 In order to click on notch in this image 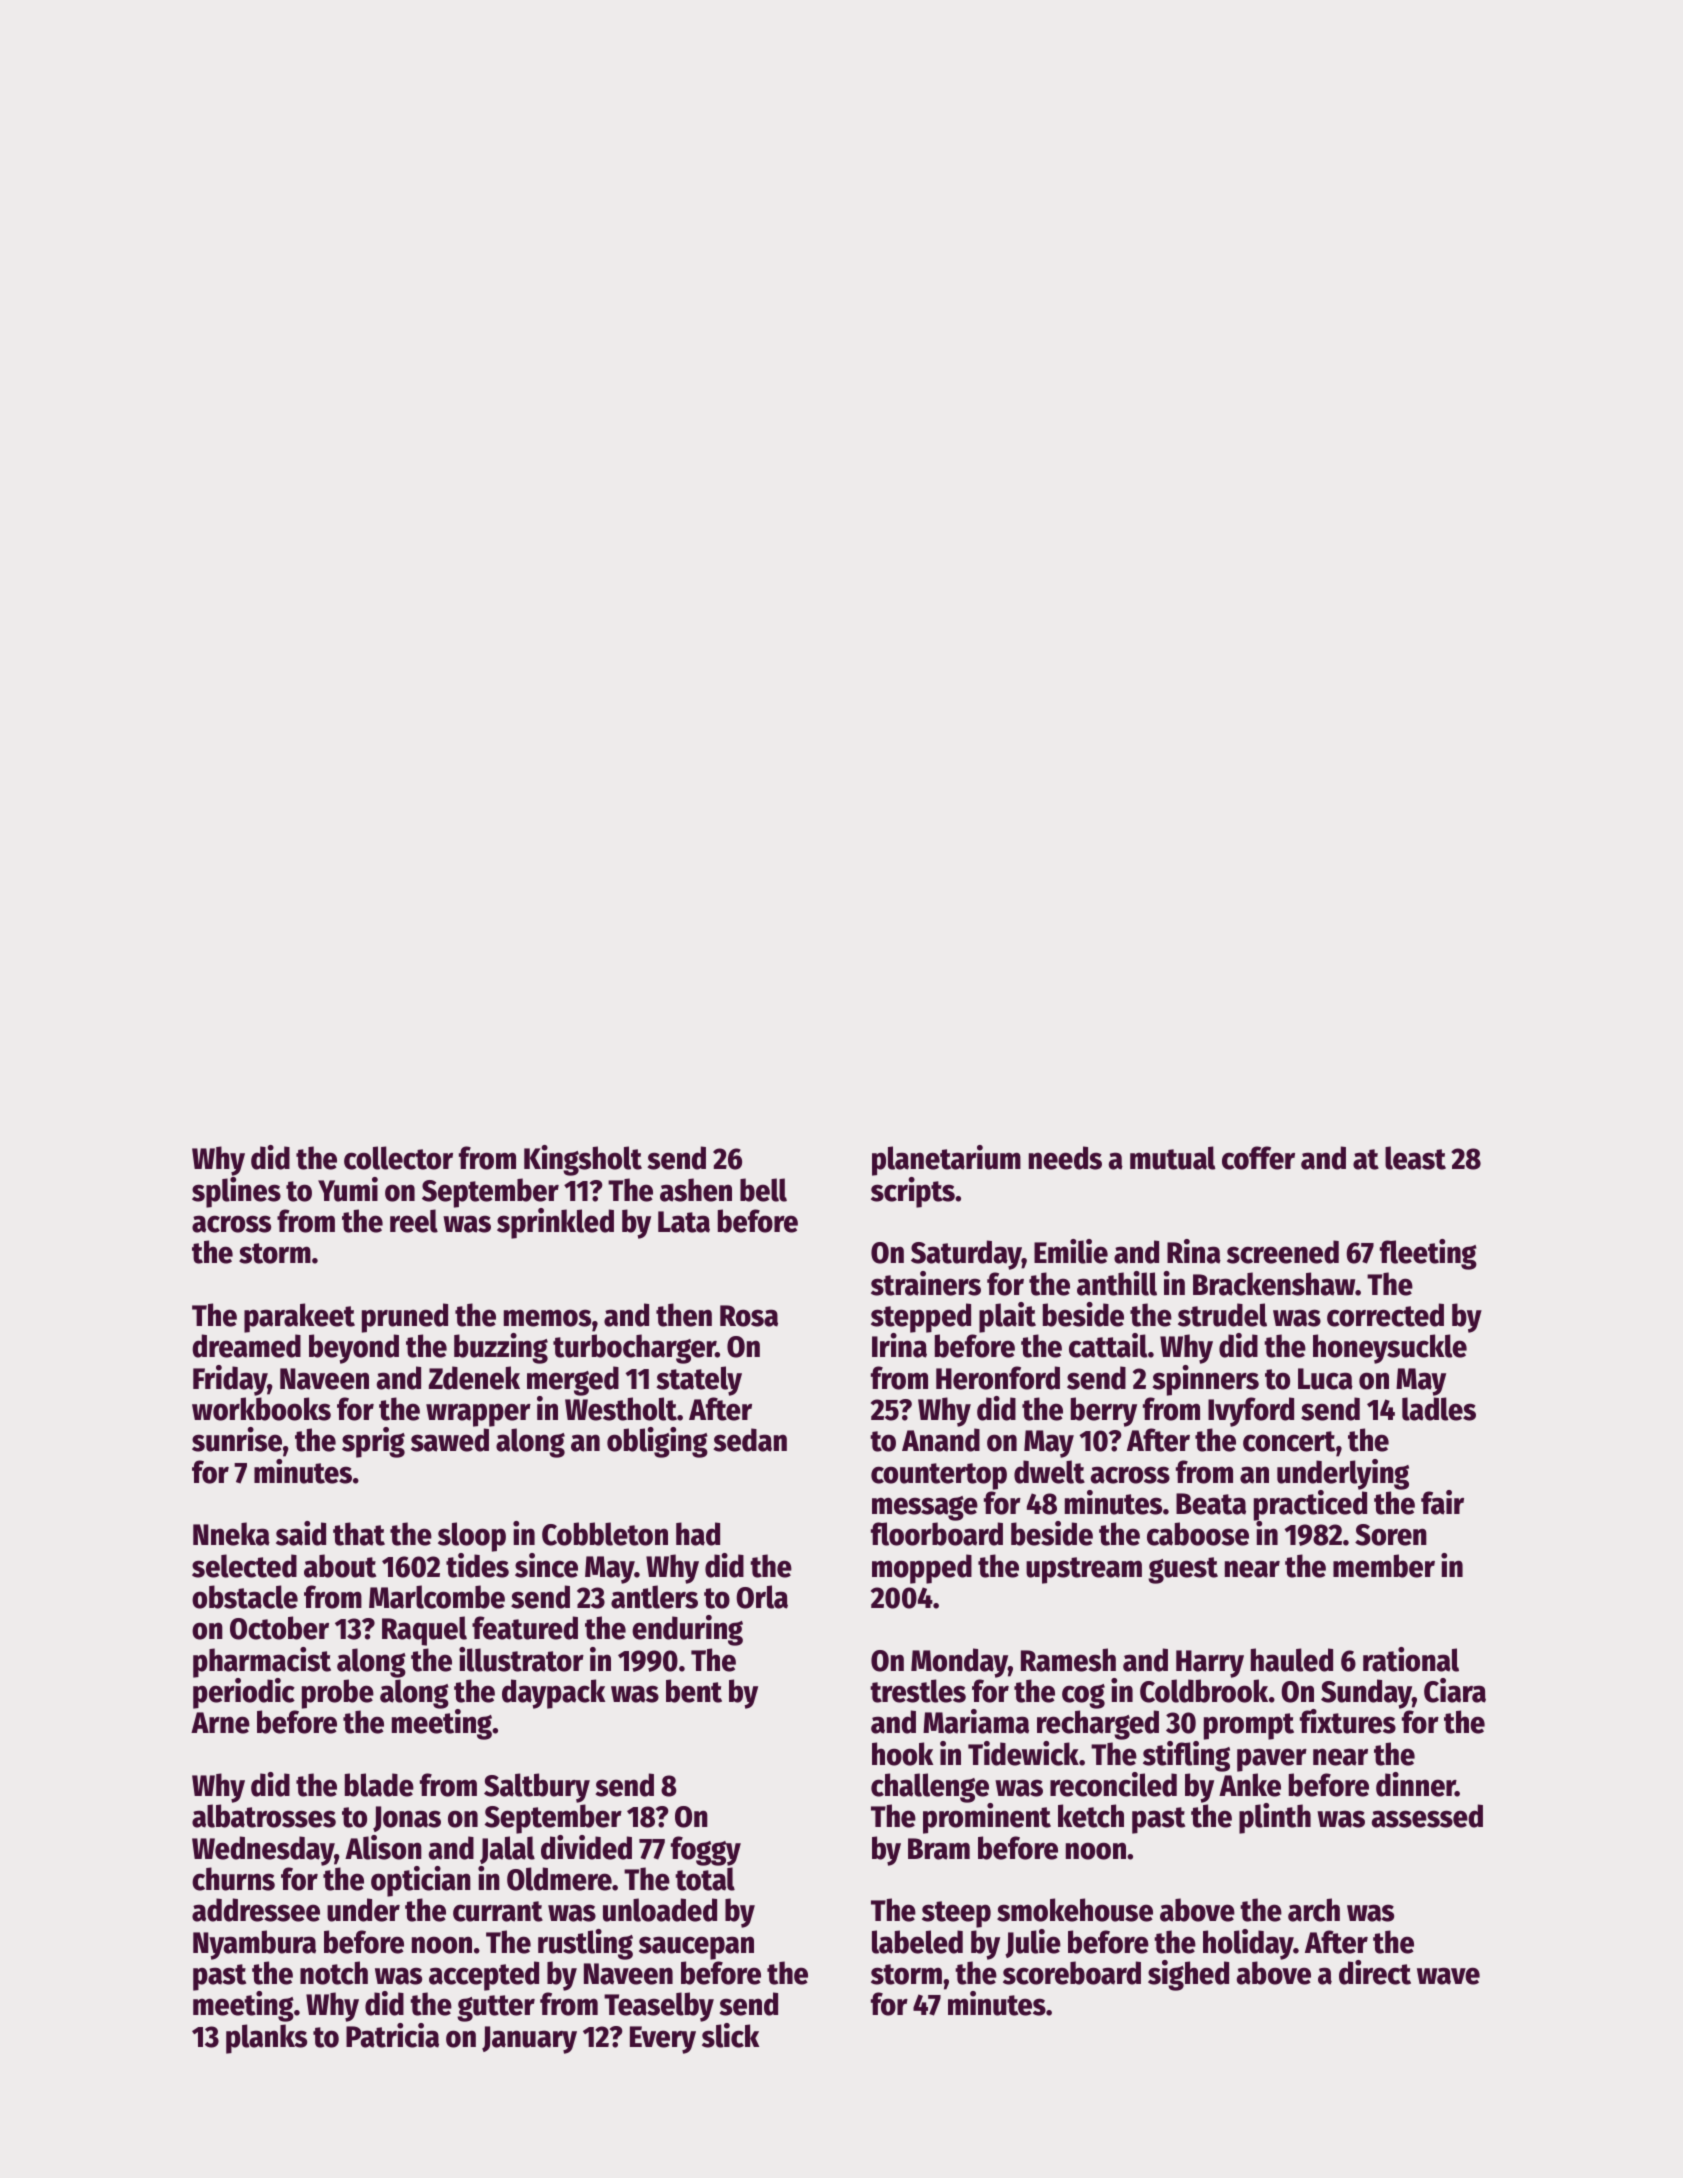, I will do `click(334, 1973)`.
